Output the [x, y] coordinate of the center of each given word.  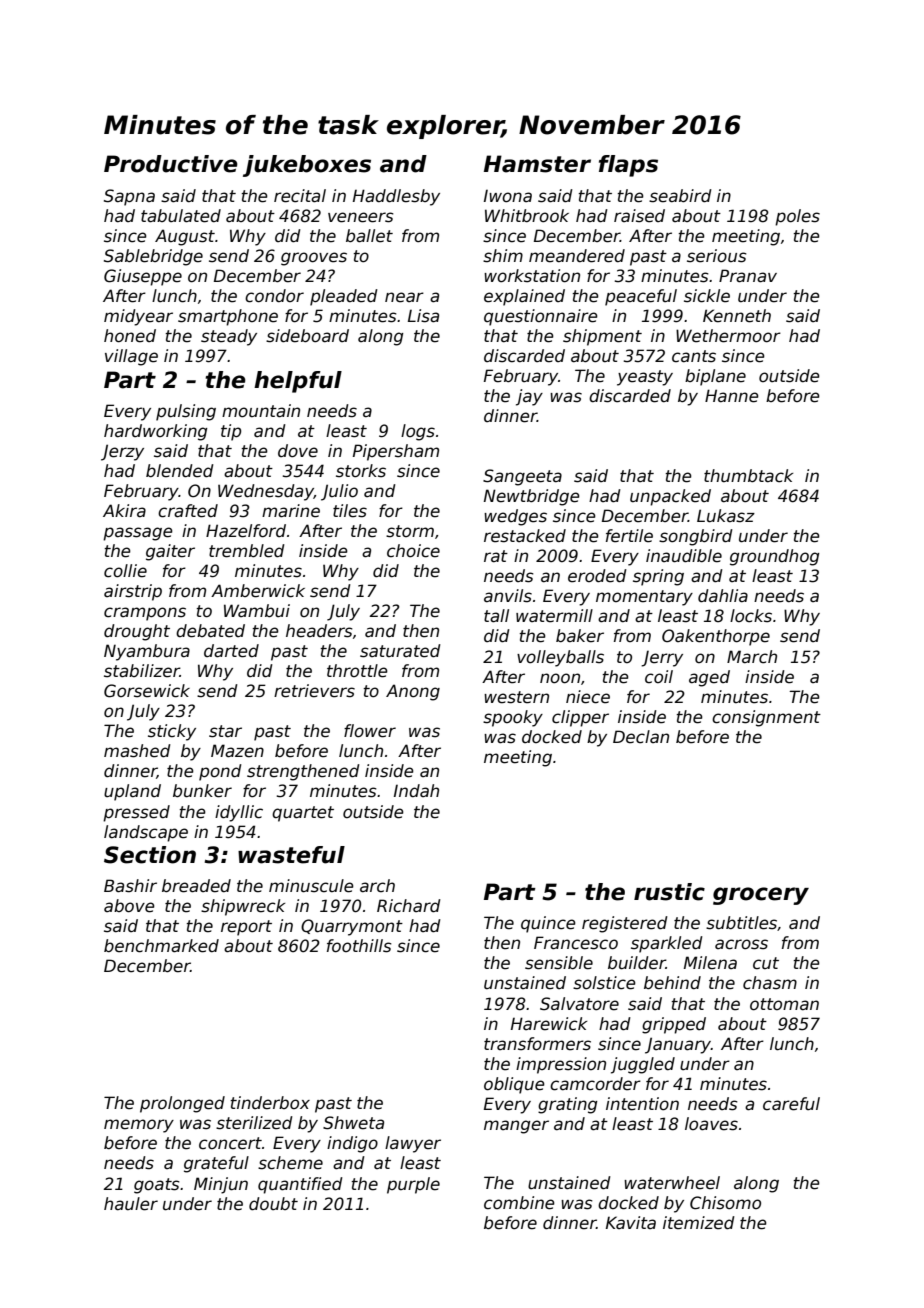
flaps [628, 166]
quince [548, 924]
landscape [146, 833]
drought [137, 632]
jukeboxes [307, 166]
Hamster [537, 164]
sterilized [254, 1123]
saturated [400, 651]
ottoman [784, 1004]
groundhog [775, 557]
